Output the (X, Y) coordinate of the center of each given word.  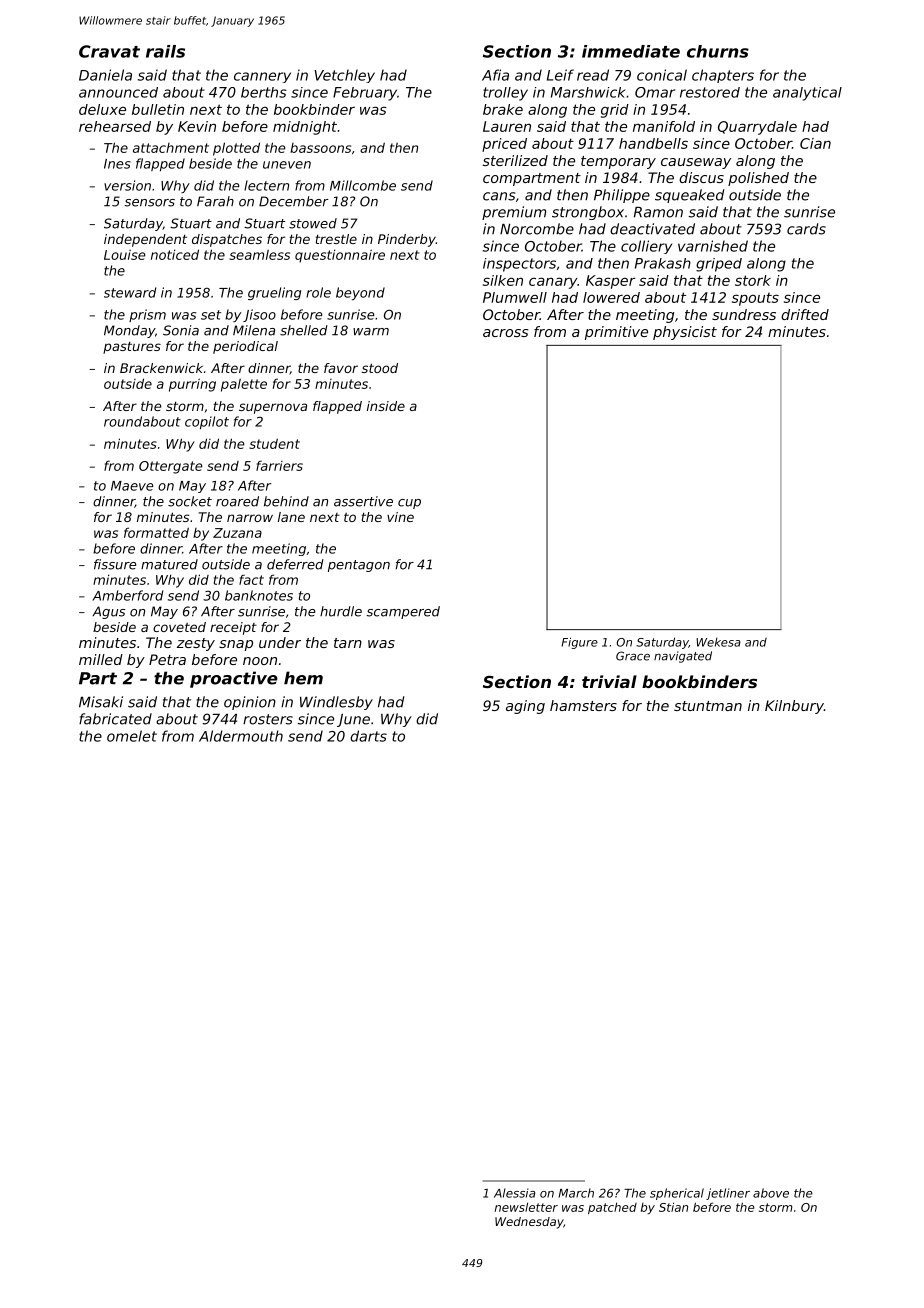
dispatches (227, 240)
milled (101, 659)
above (771, 1193)
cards (806, 229)
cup (409, 504)
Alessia (514, 1193)
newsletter (526, 1207)
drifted (805, 314)
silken (503, 280)
